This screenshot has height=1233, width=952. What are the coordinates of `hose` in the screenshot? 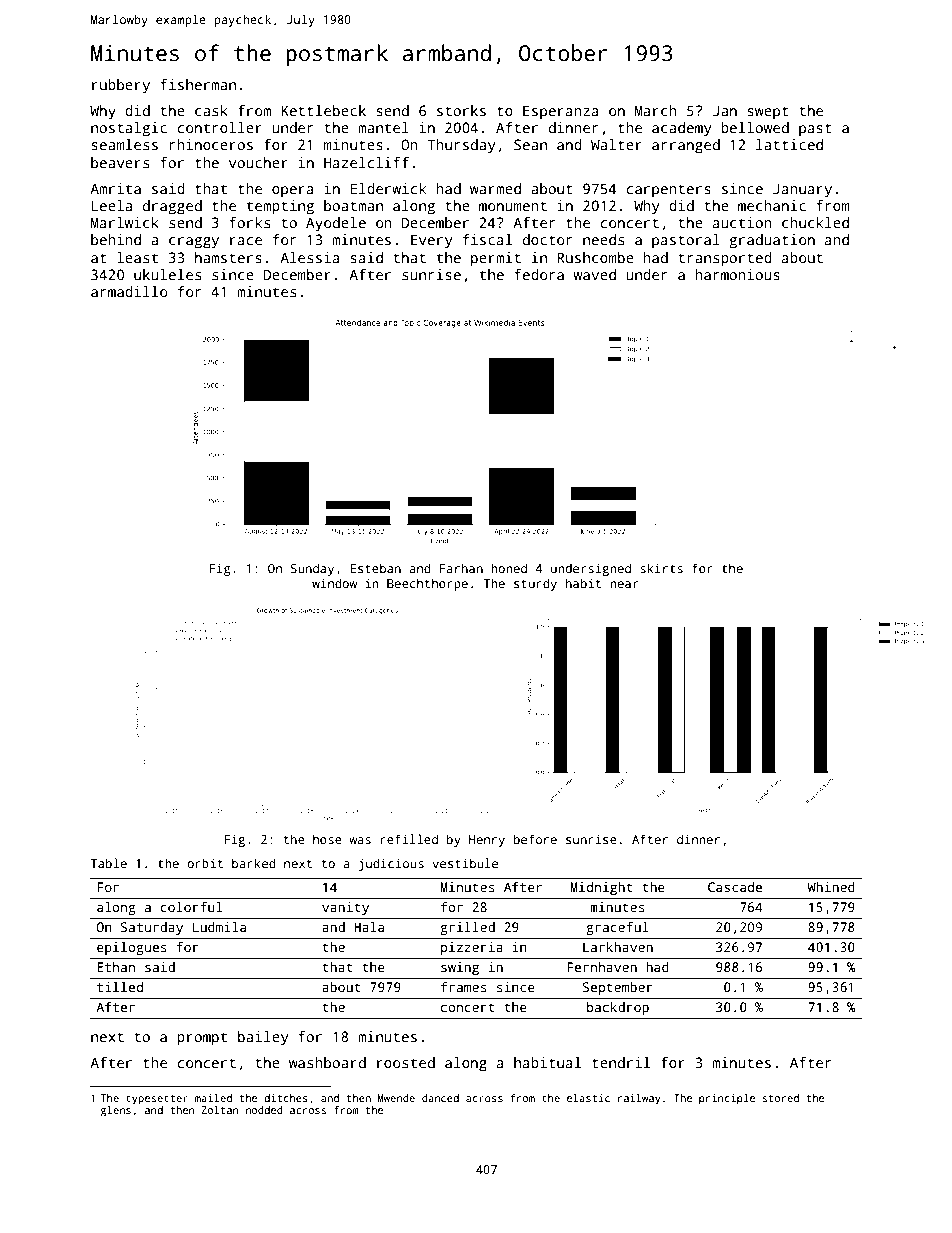 It's located at (327, 839).
